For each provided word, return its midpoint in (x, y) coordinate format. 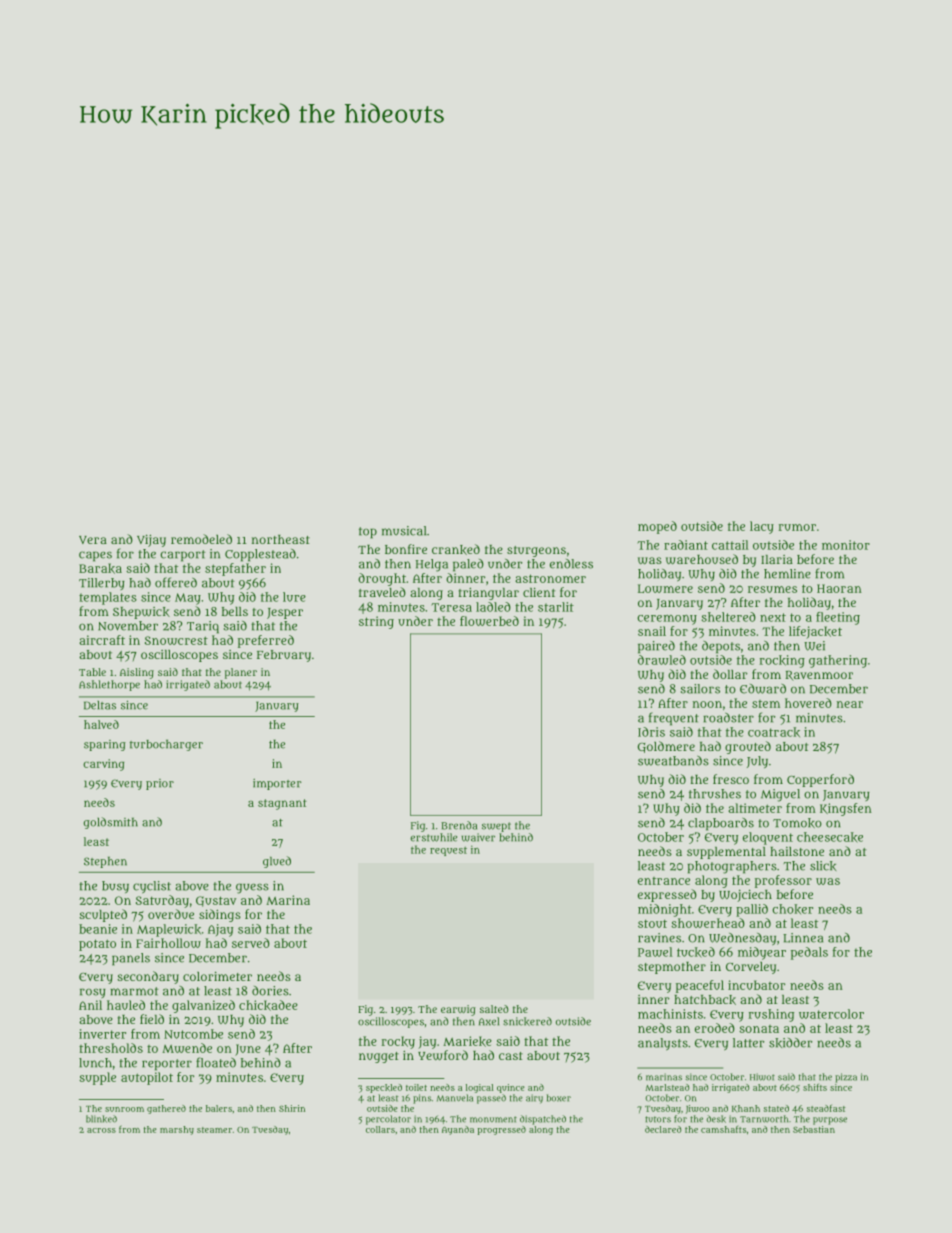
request (448, 851)
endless (571, 564)
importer (277, 784)
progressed (502, 1130)
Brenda (459, 825)
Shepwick (141, 613)
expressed (667, 895)
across (101, 1130)
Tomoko (797, 823)
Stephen (105, 862)
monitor (846, 545)
